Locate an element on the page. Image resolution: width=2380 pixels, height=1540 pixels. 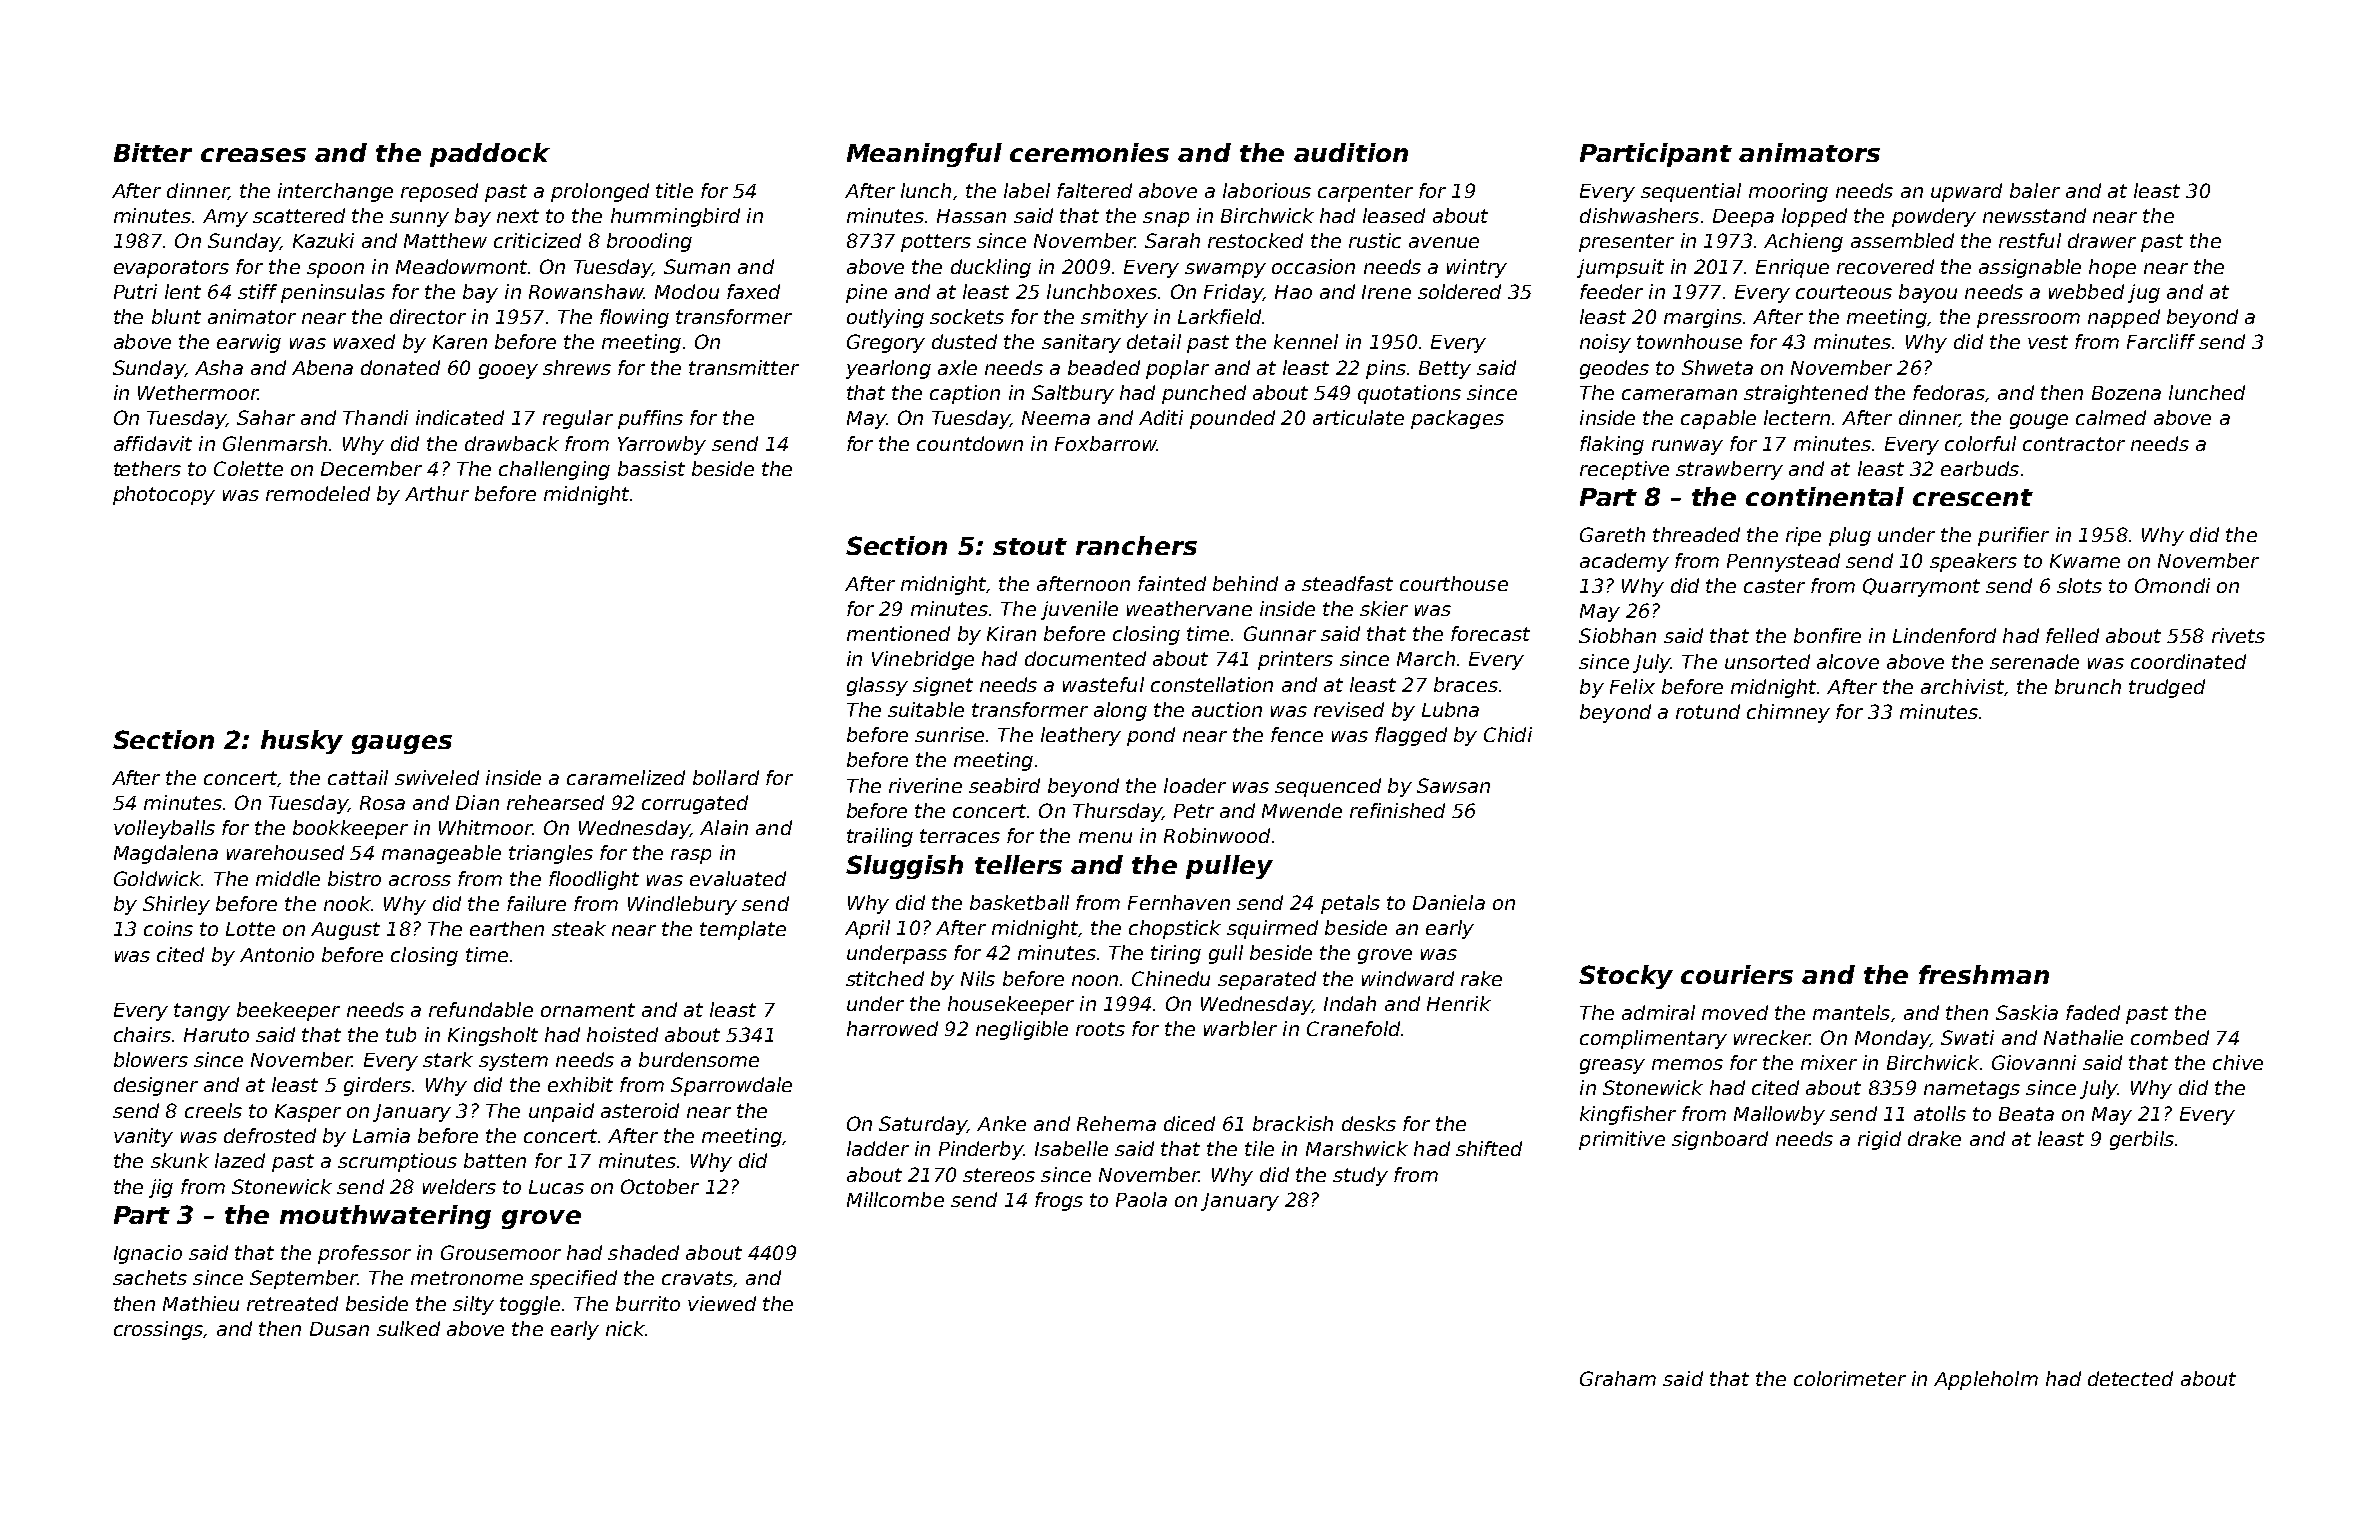
Saturday is located at coordinates (923, 1125).
